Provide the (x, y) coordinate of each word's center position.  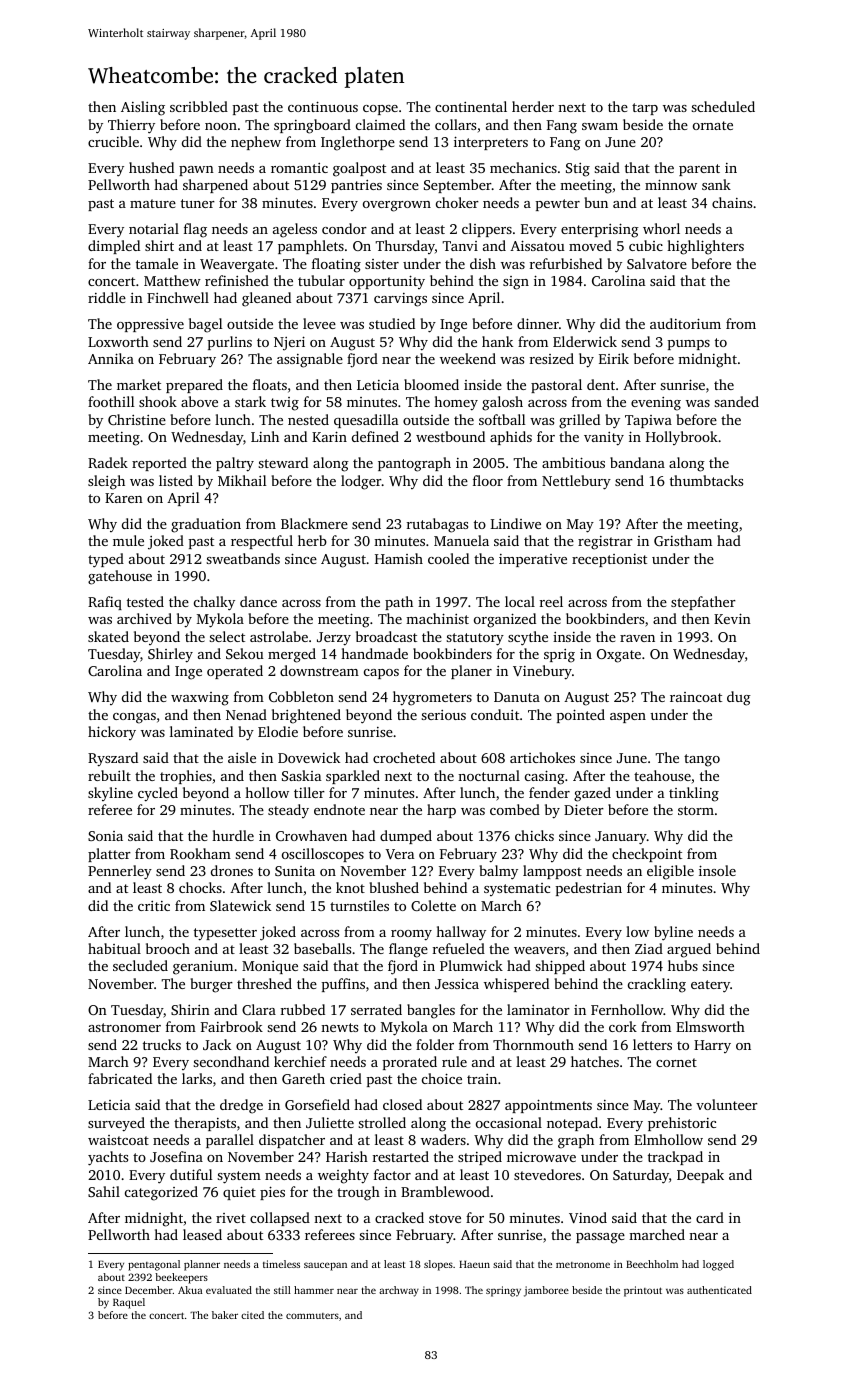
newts (339, 1027)
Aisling (143, 108)
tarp (645, 109)
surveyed (116, 1124)
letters (652, 1044)
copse (380, 110)
